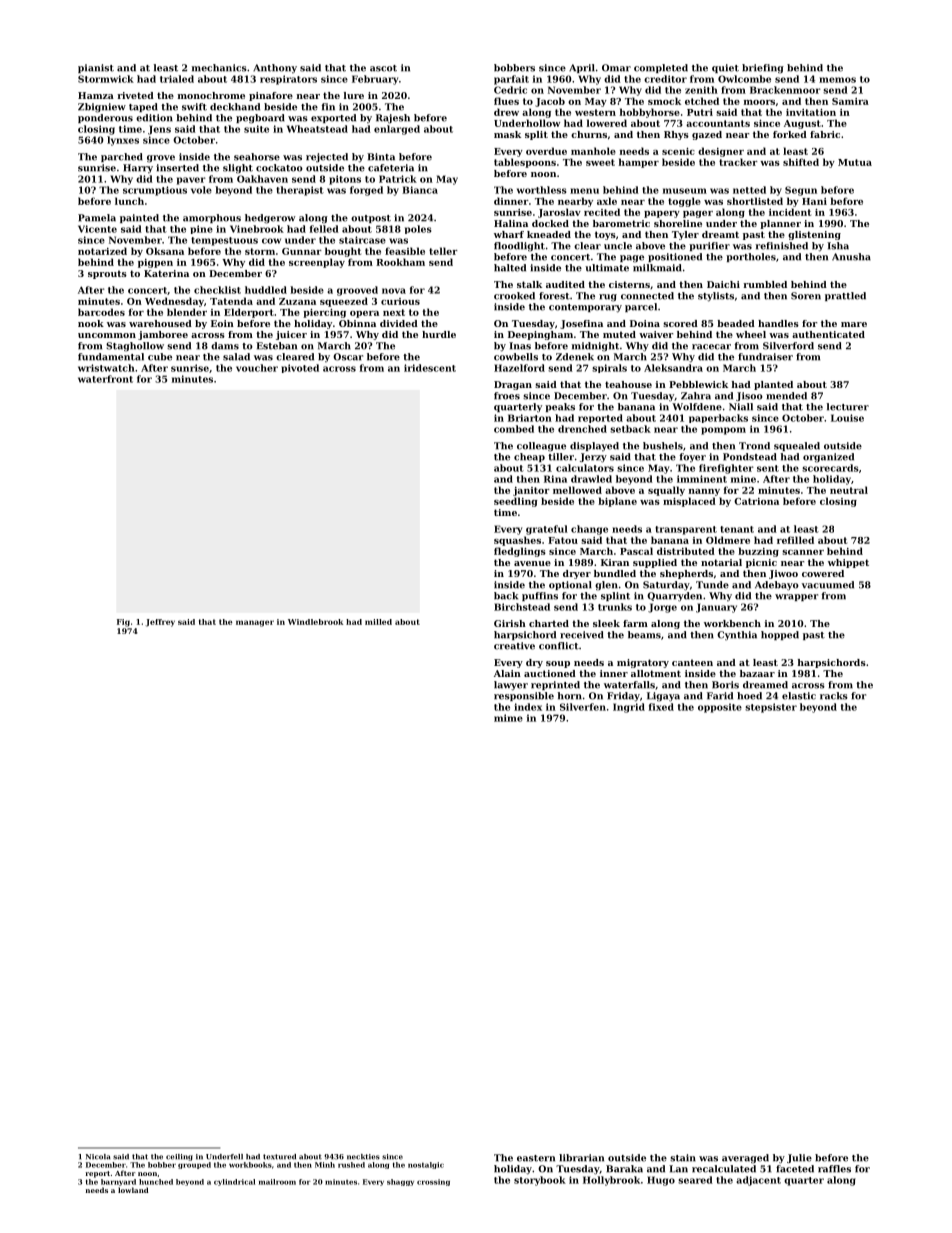 The height and width of the screenshot is (1233, 952). Describe the element at coordinates (400, 1182) in the screenshot. I see `shaggy` at that location.
